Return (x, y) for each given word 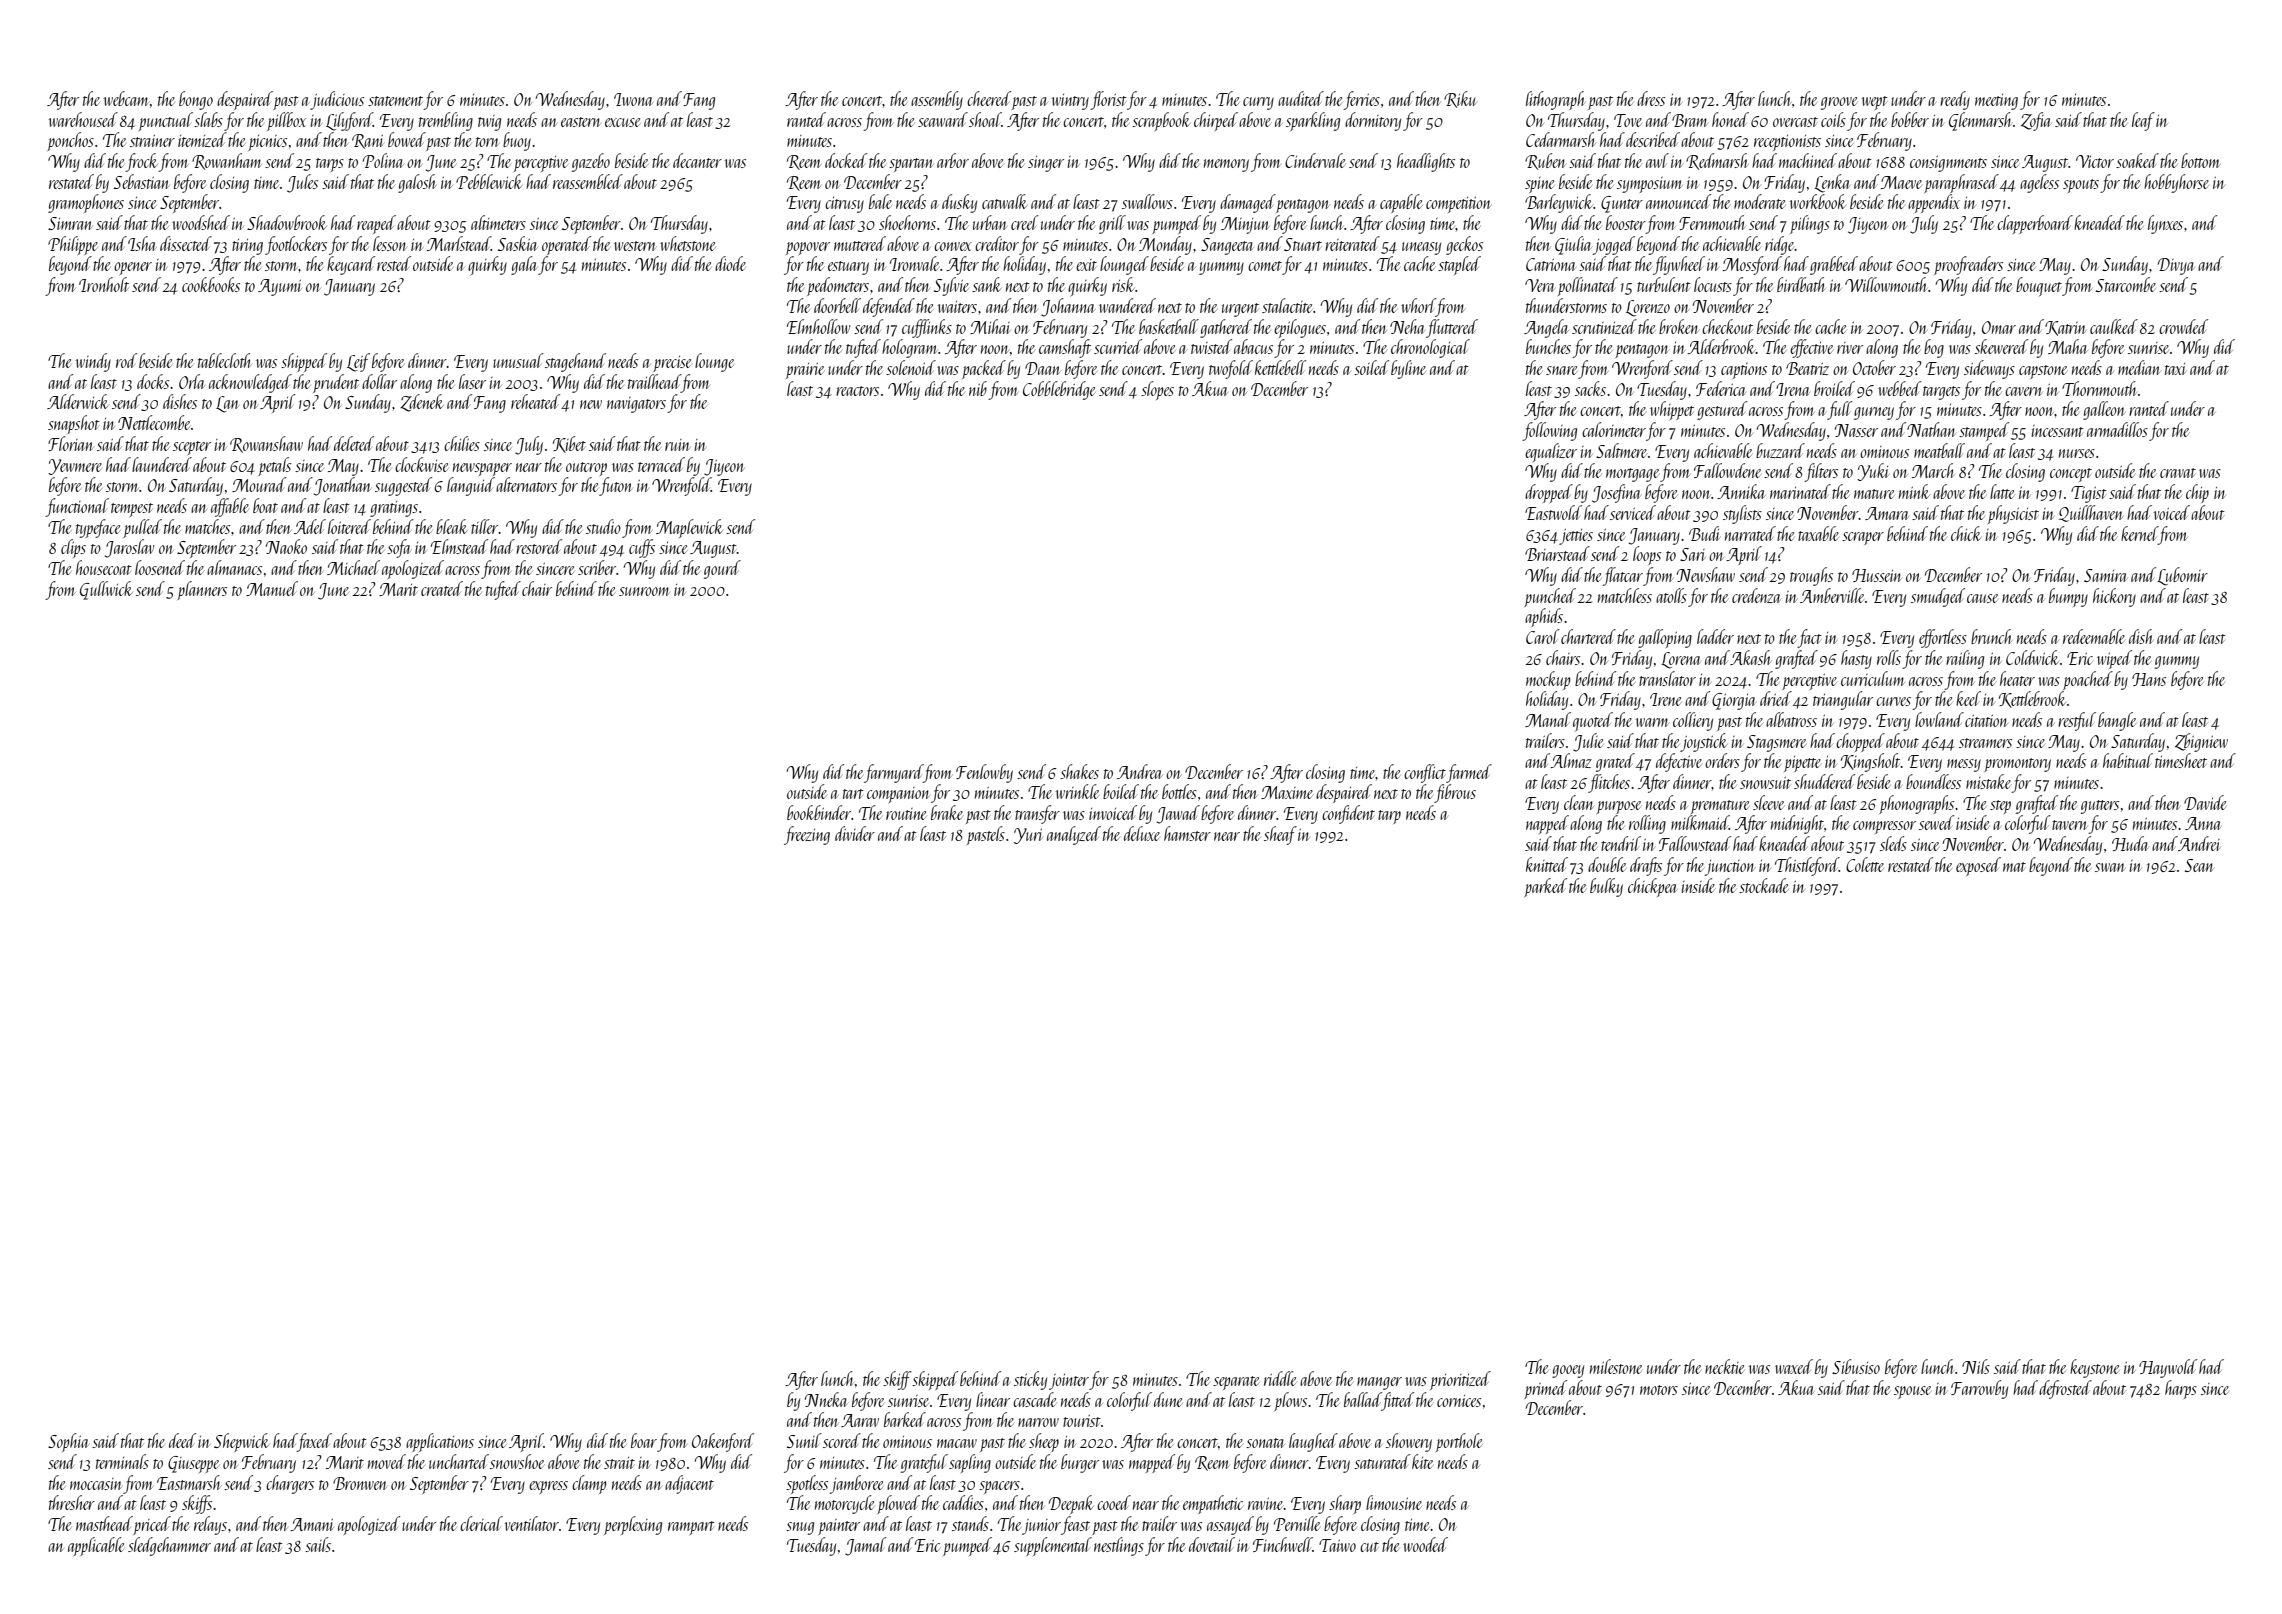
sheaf (1280, 835)
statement (395, 101)
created (442, 588)
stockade (1764, 885)
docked (846, 160)
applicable (96, 1546)
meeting (1996, 102)
